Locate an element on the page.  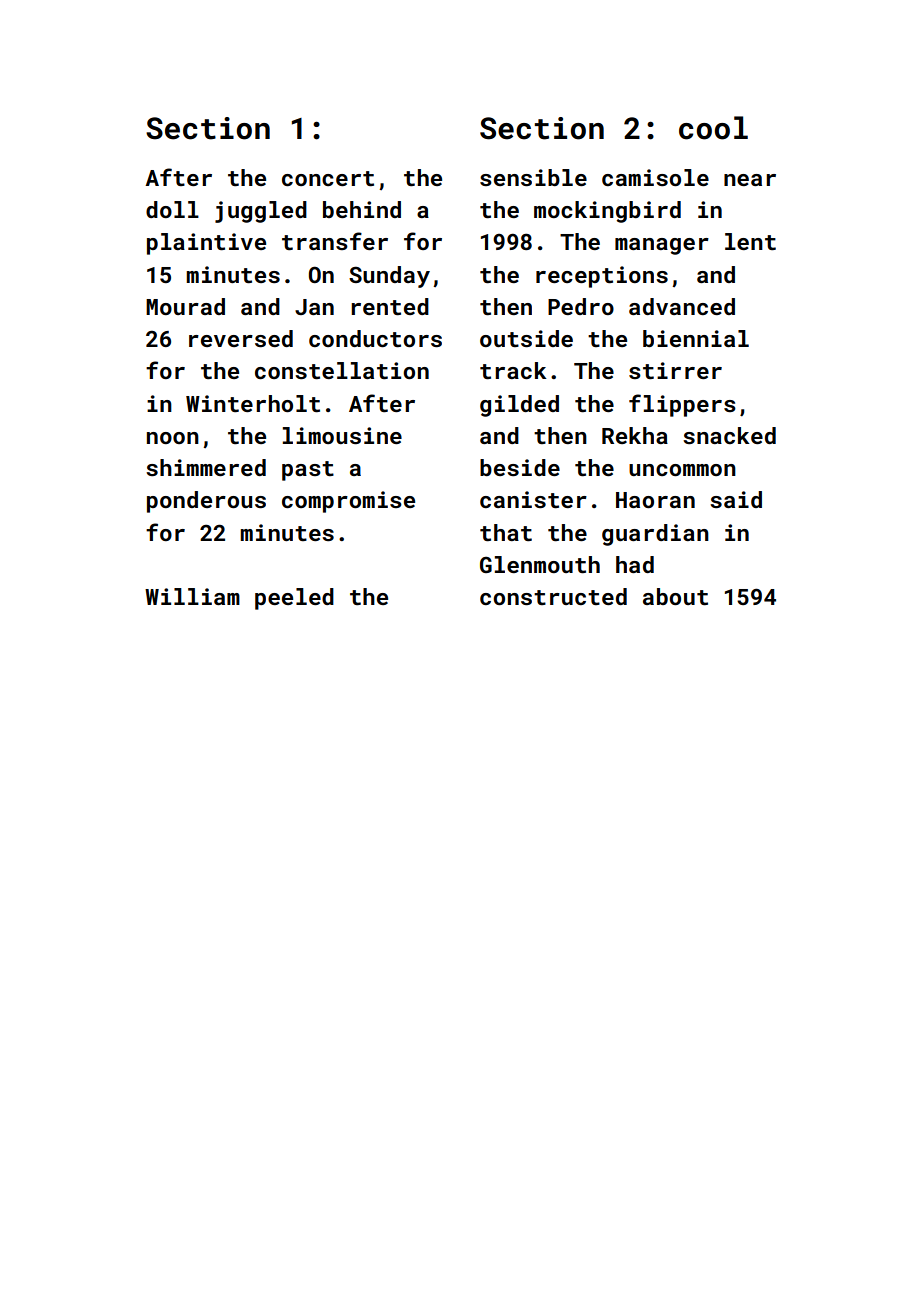
constructed is located at coordinates (553, 596).
